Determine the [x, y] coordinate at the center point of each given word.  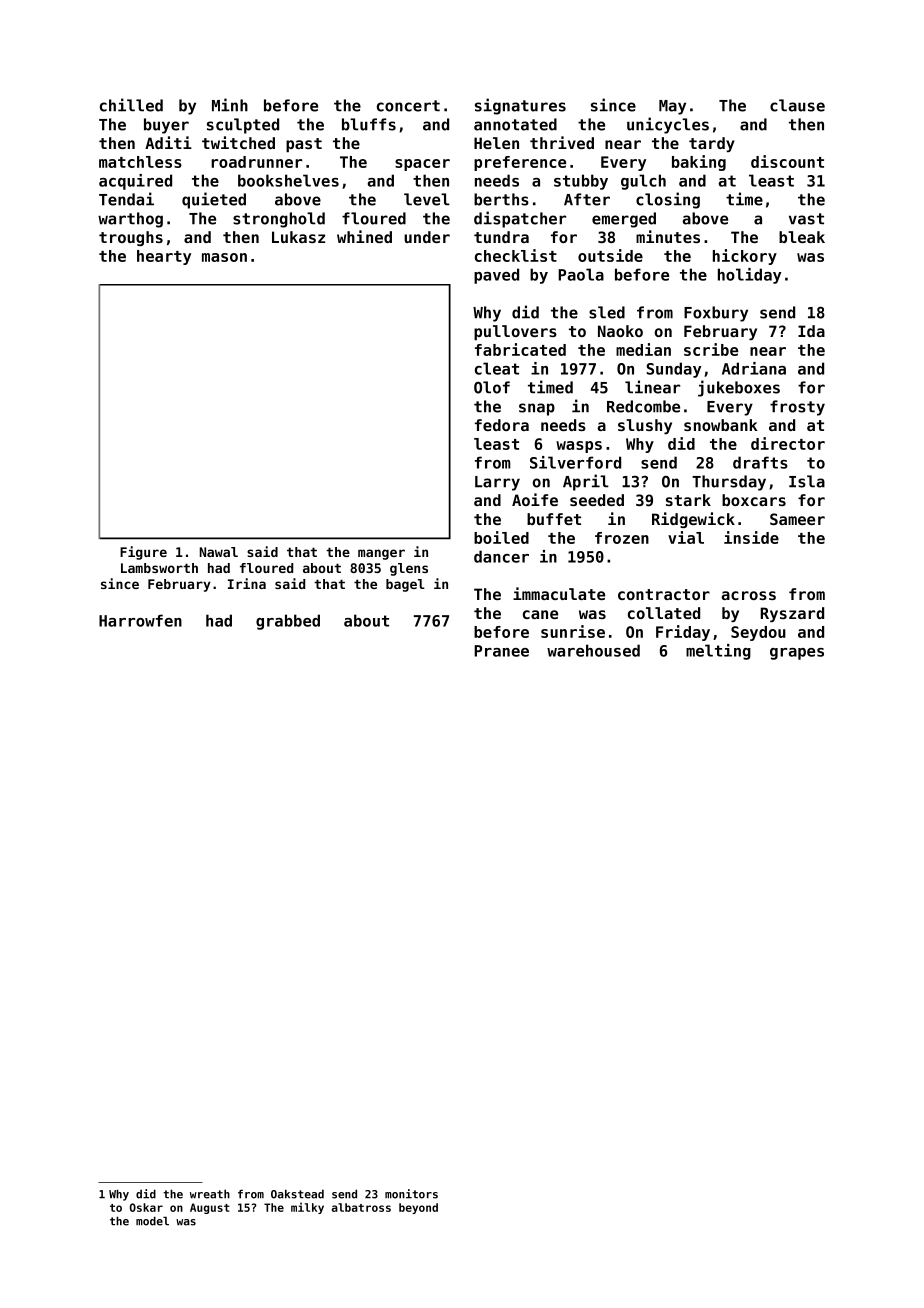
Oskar [146, 1207]
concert [408, 106]
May [672, 107]
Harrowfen [140, 620]
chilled [131, 105]
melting [718, 652]
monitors [411, 1194]
